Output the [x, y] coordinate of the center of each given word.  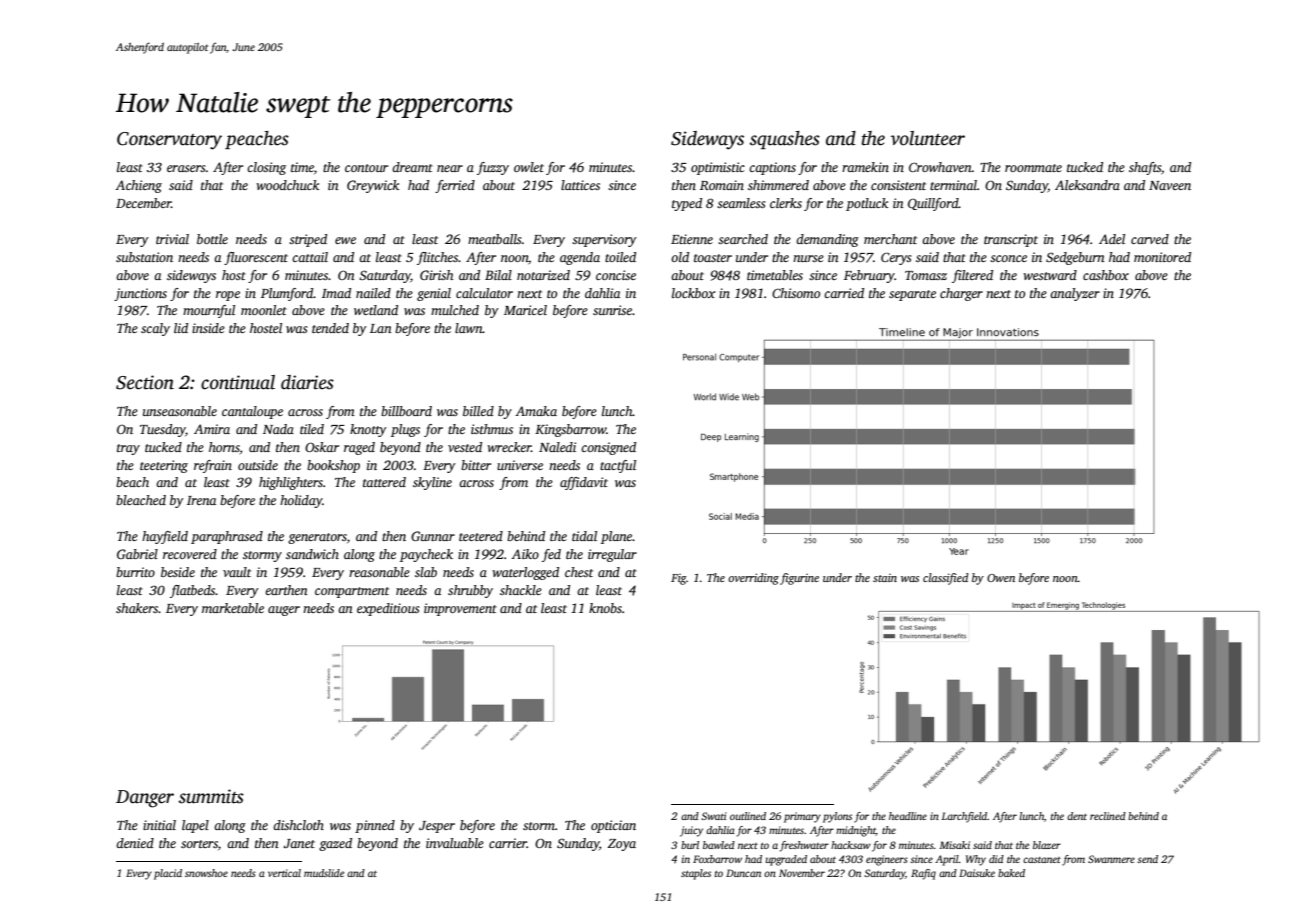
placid [168, 874]
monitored [1162, 257]
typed [687, 204]
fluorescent [256, 258]
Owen [1001, 578]
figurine [799, 579]
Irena [201, 500]
